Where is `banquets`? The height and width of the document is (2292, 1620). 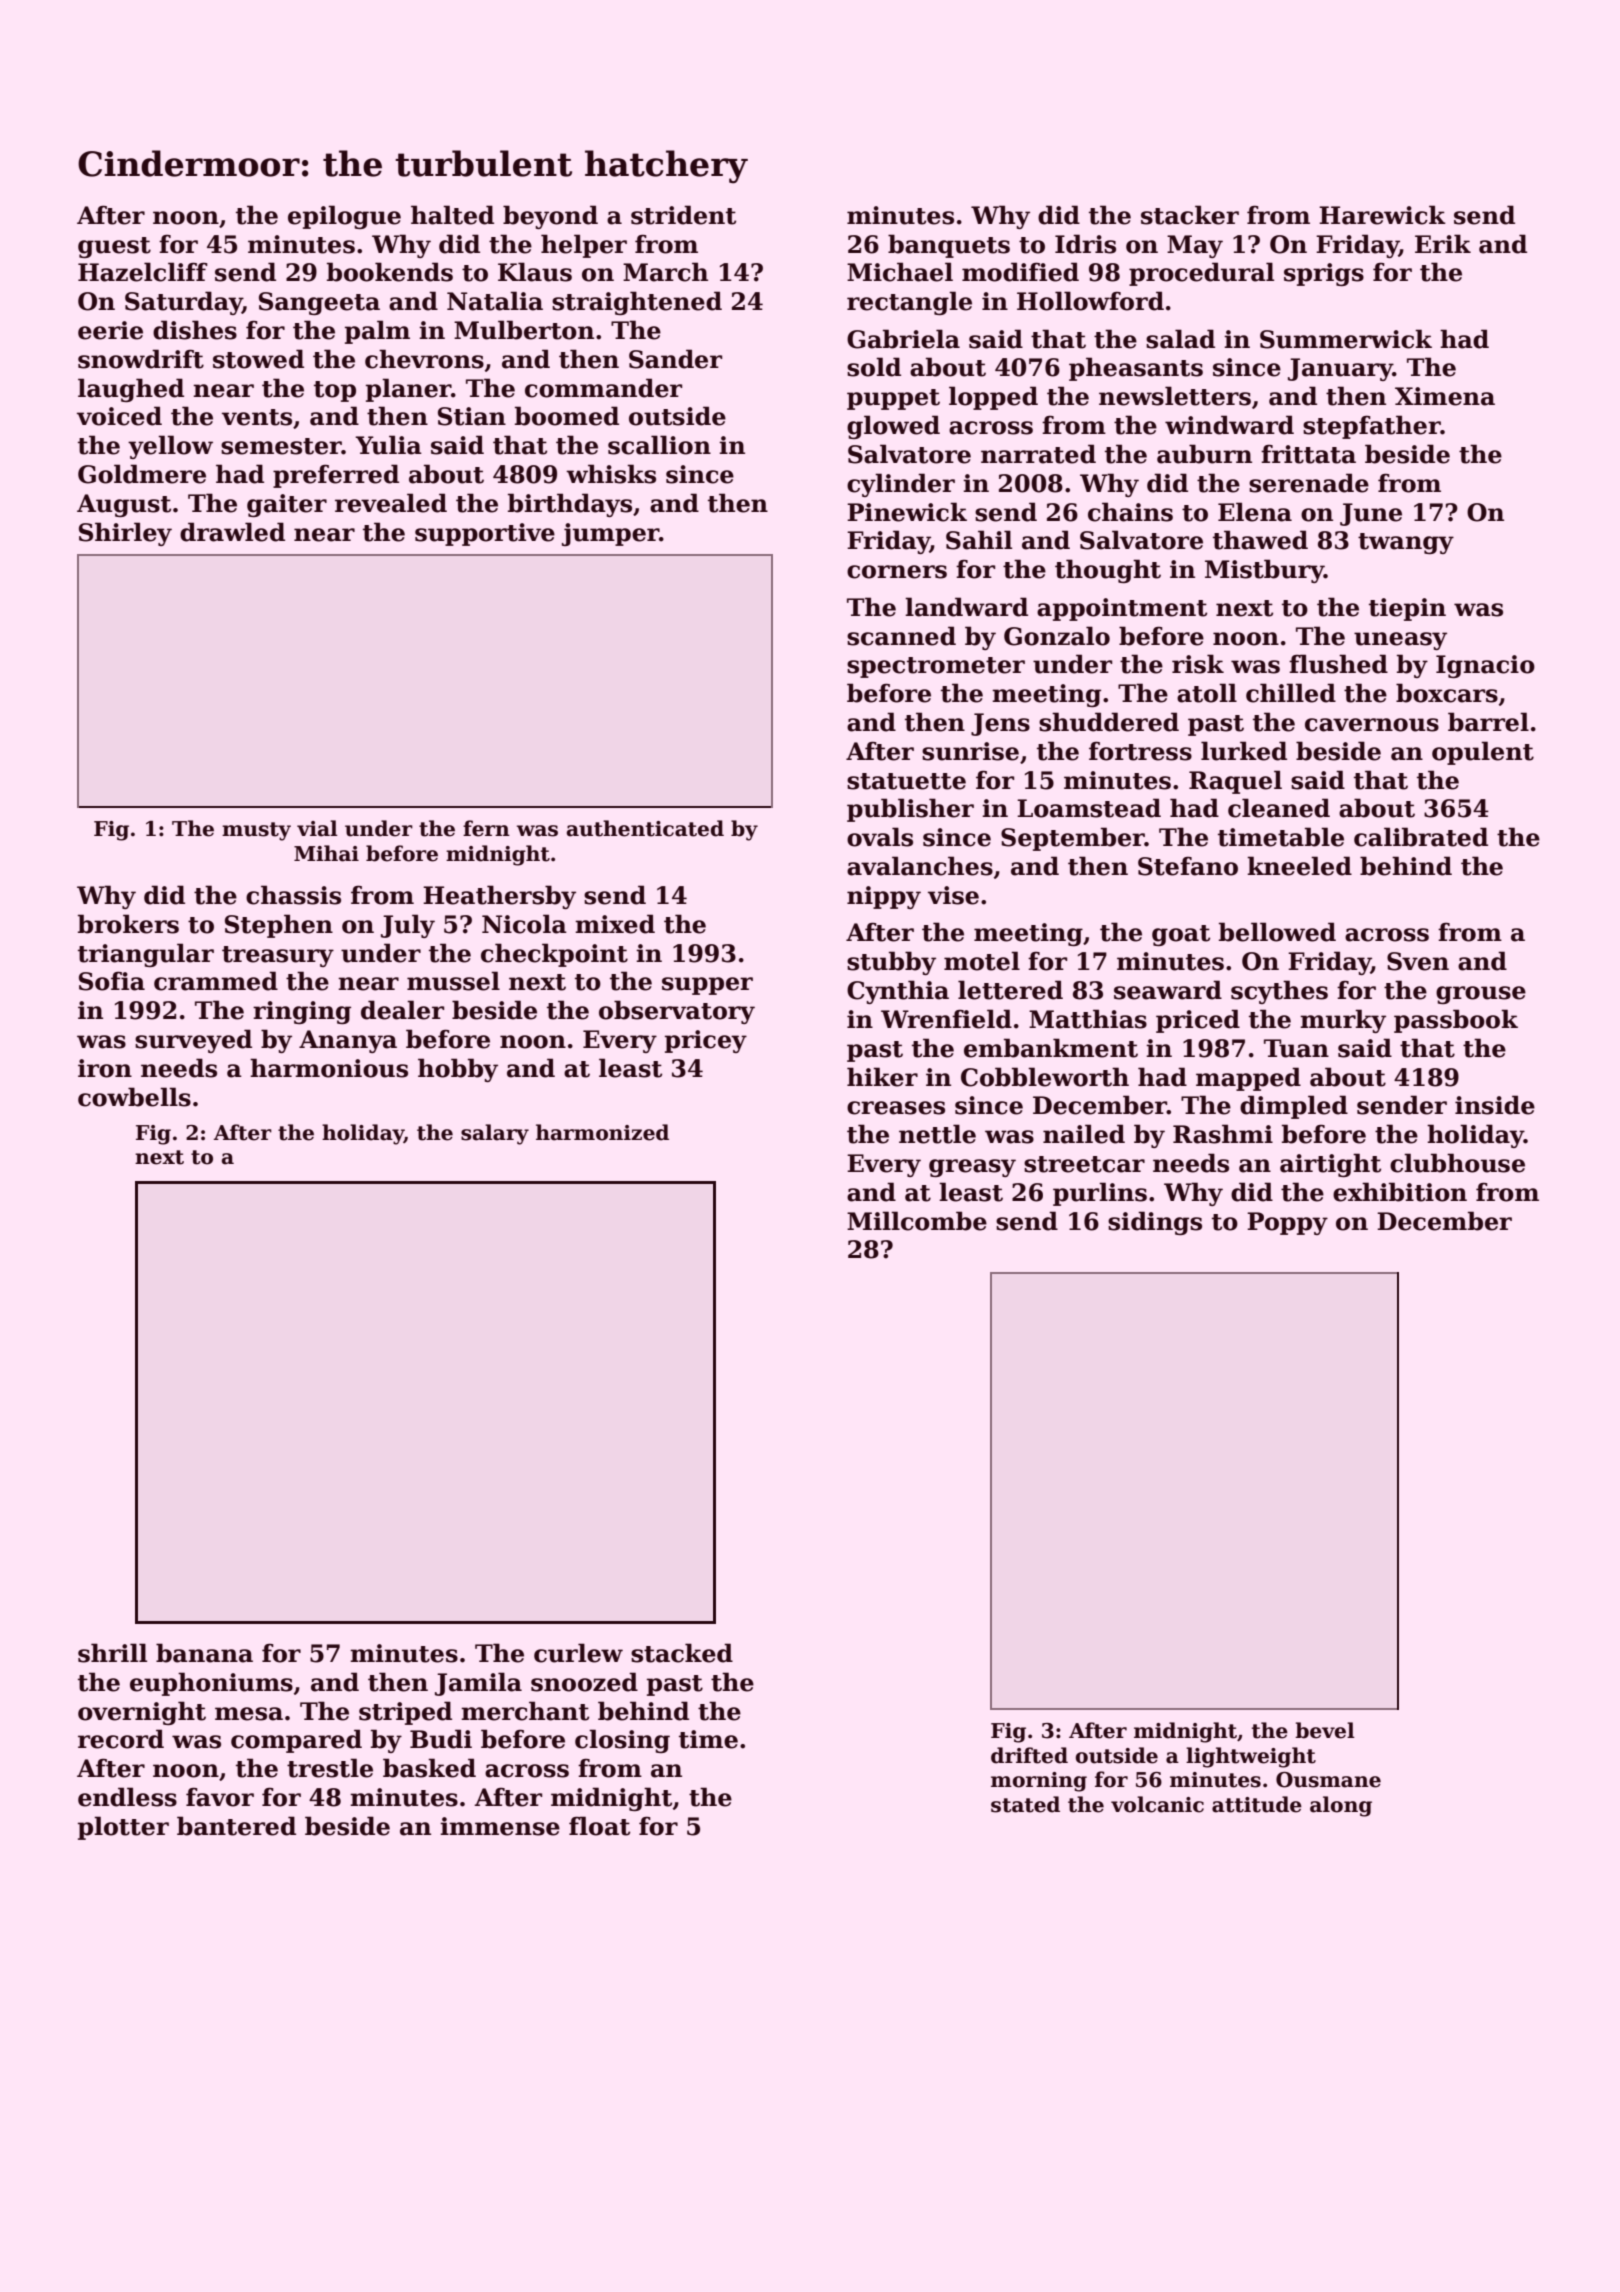
banquets is located at coordinates (949, 246).
